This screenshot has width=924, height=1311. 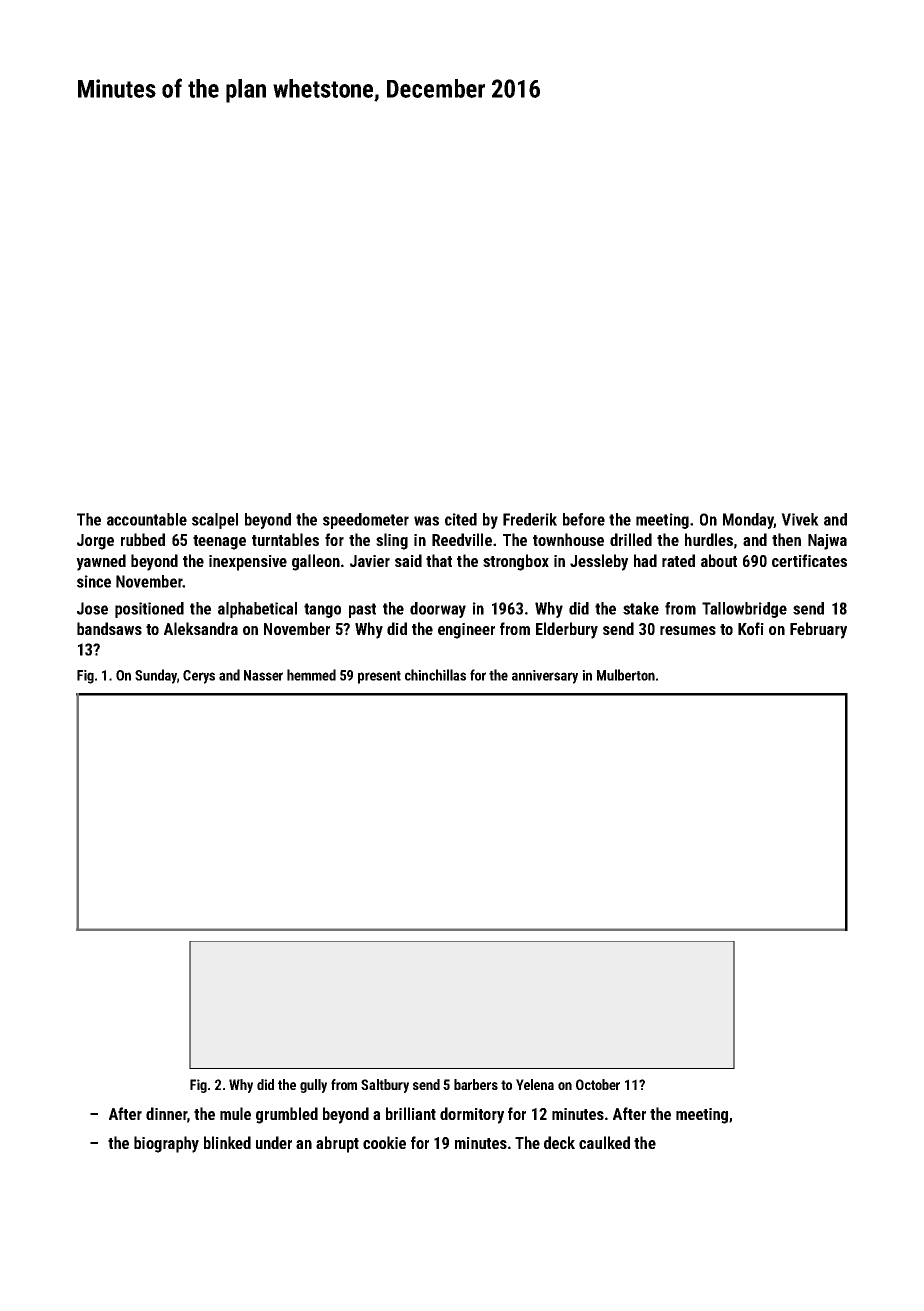 I want to click on barbers, so click(x=476, y=1084).
